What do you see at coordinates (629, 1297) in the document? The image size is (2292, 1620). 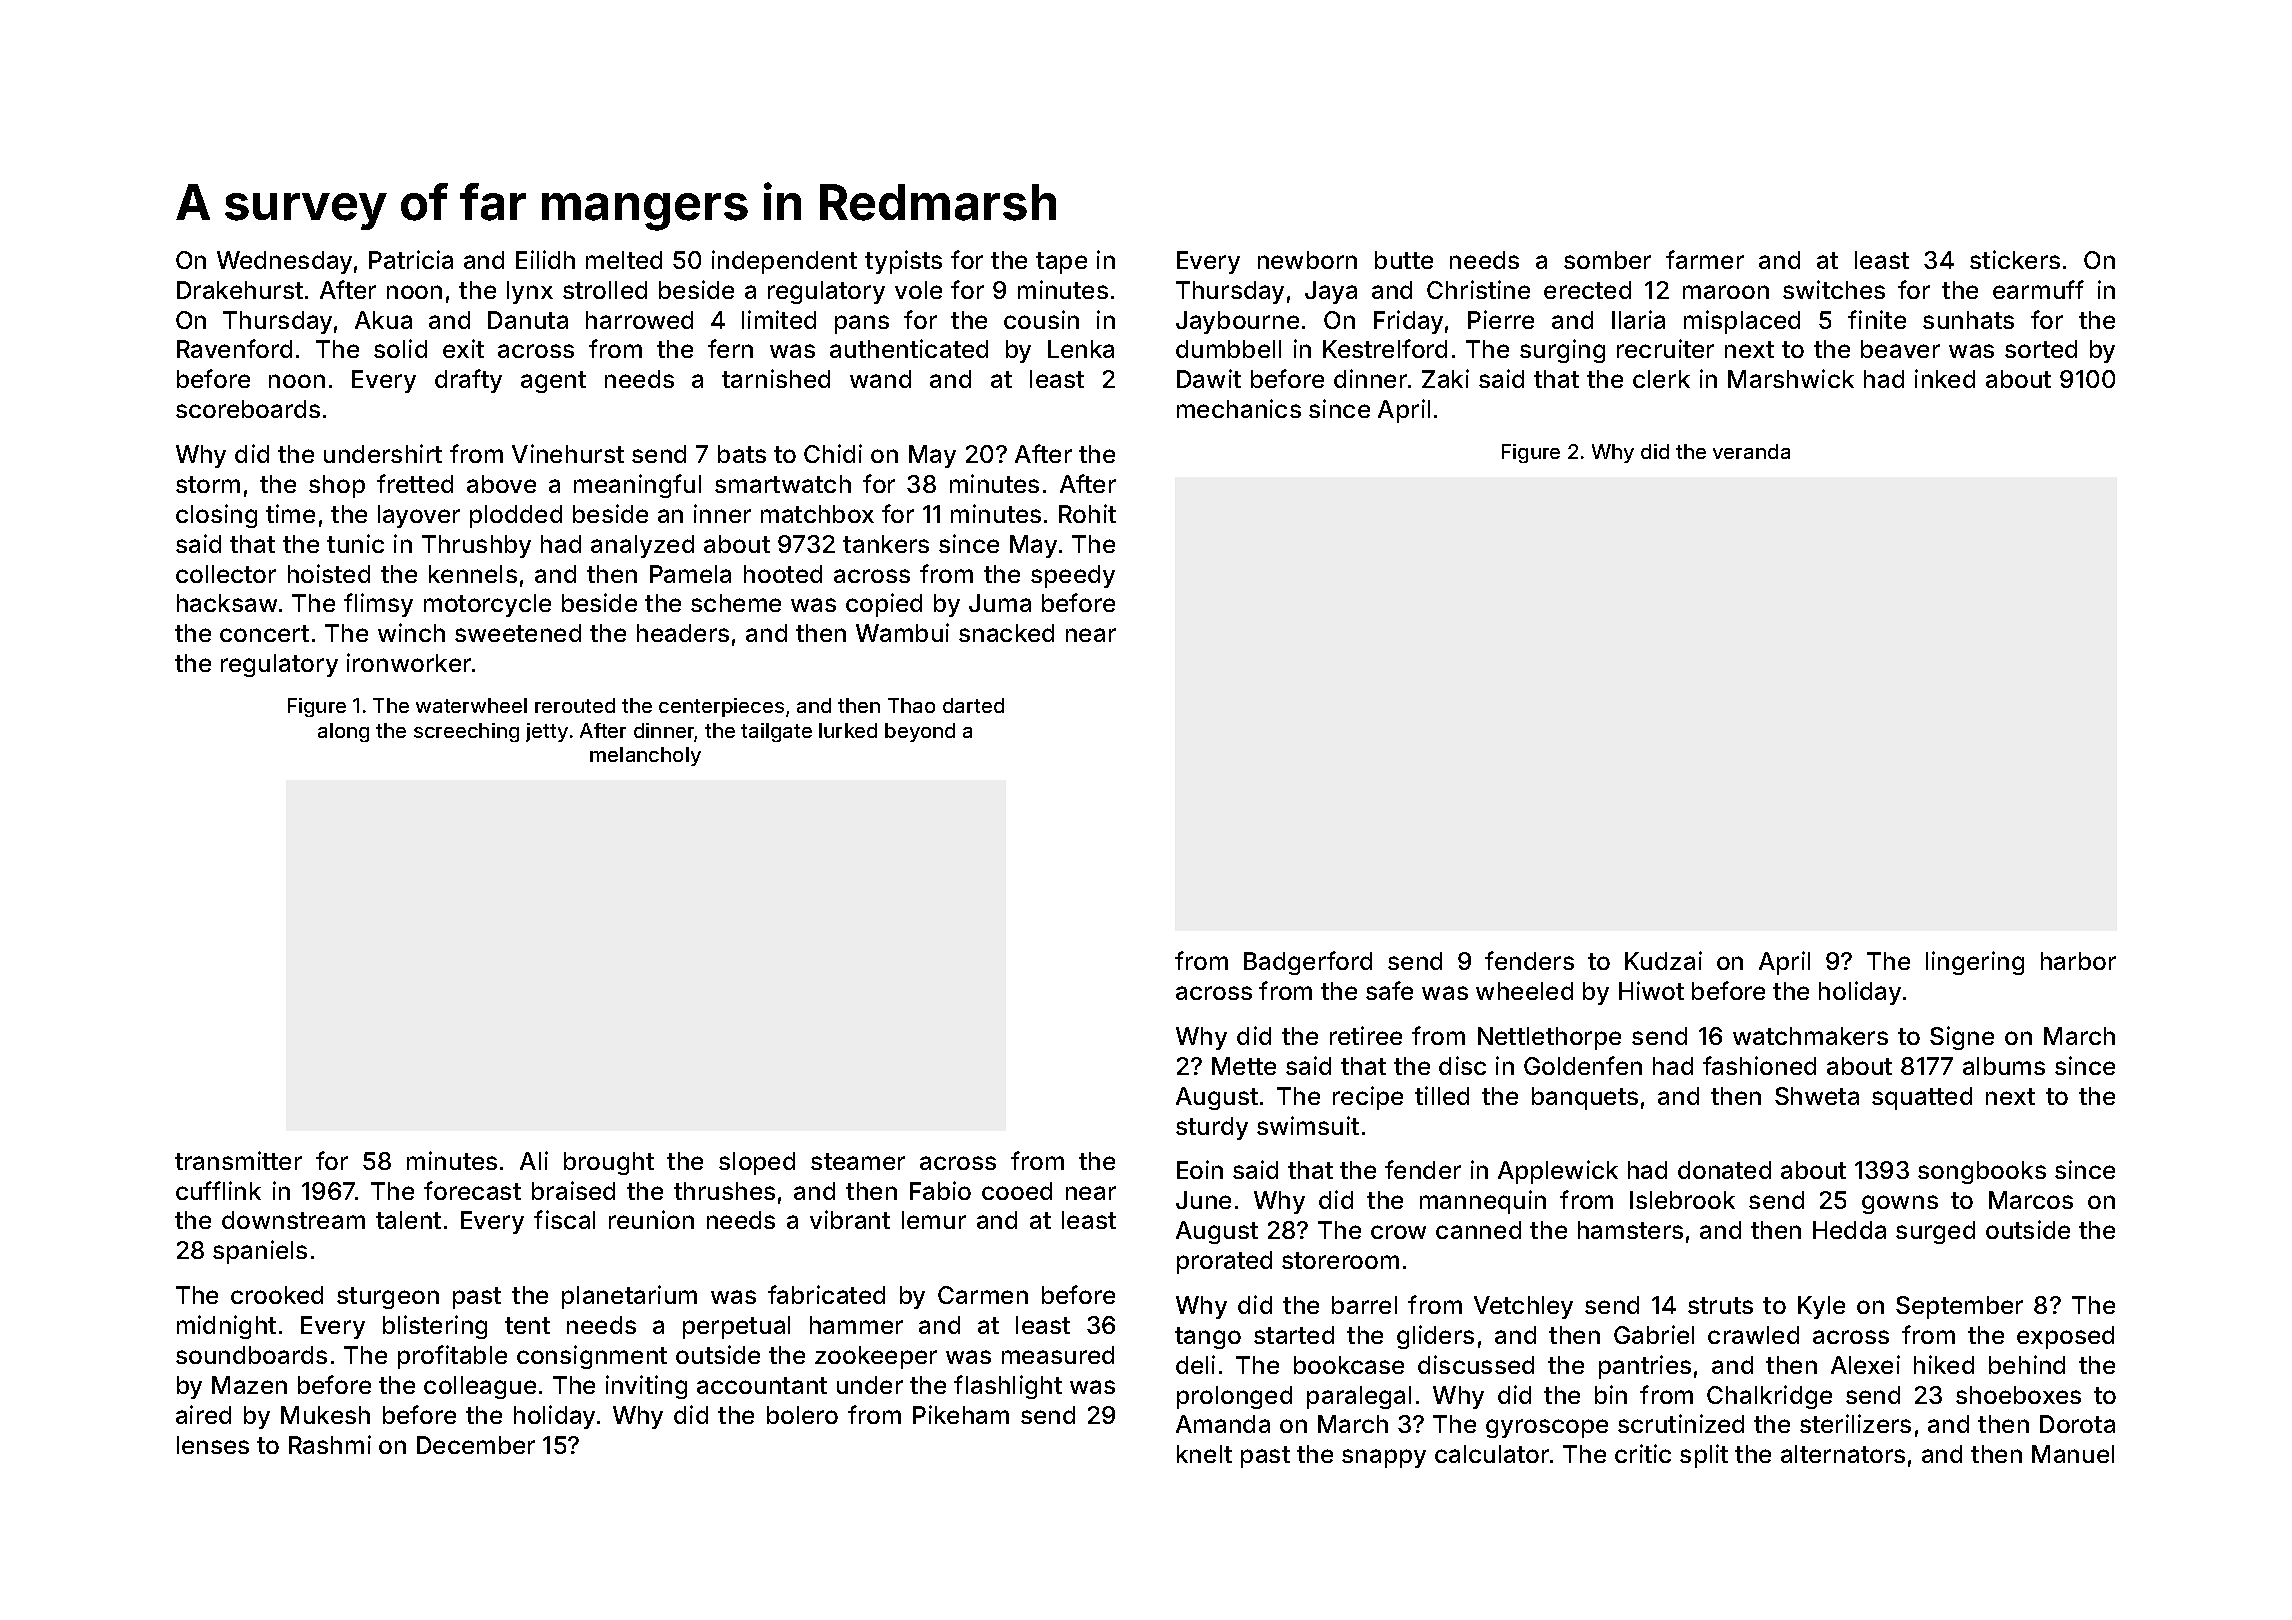 I see `planetarium` at bounding box center [629, 1297].
